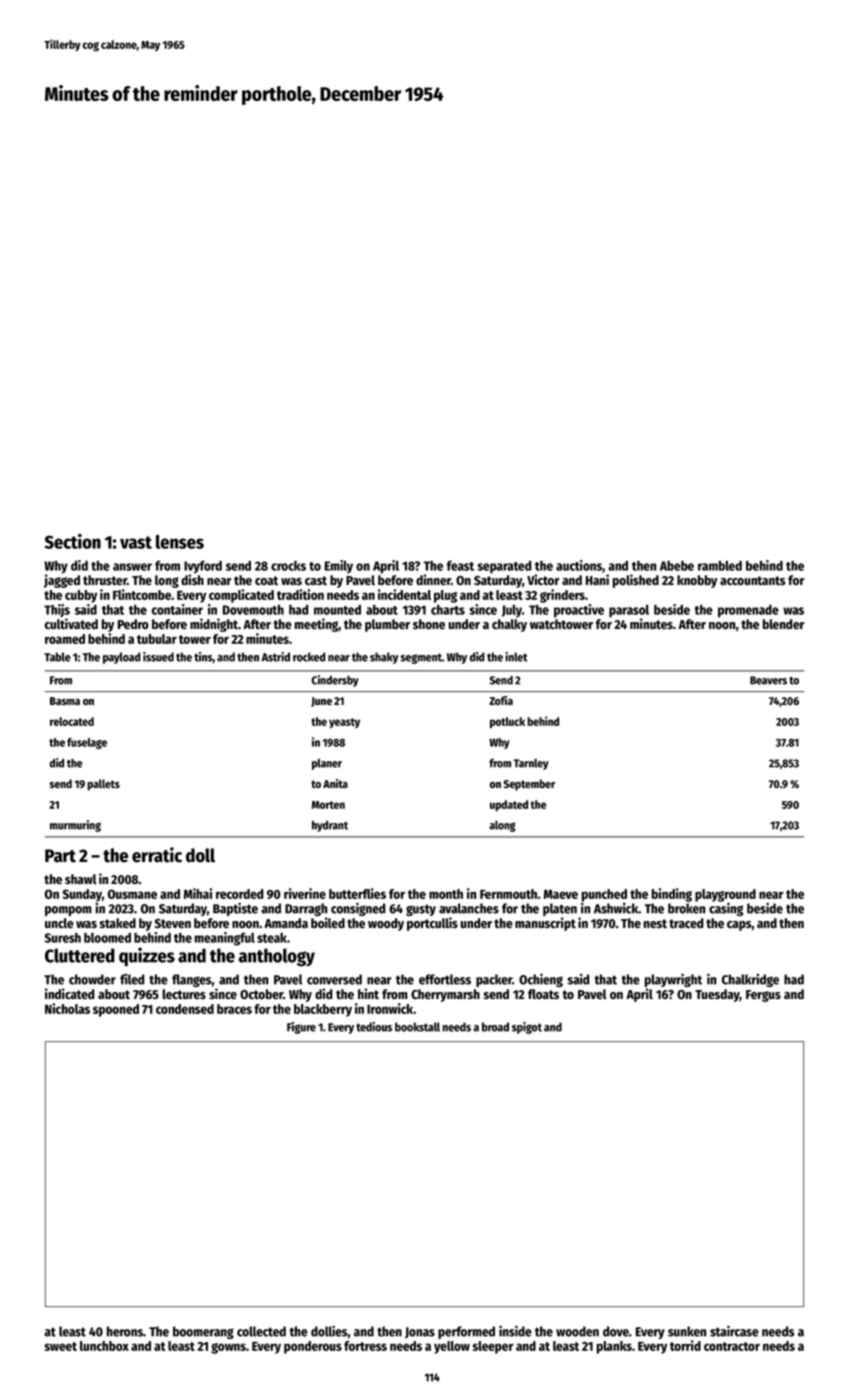  What do you see at coordinates (495, 1027) in the page?
I see `broad` at bounding box center [495, 1027].
